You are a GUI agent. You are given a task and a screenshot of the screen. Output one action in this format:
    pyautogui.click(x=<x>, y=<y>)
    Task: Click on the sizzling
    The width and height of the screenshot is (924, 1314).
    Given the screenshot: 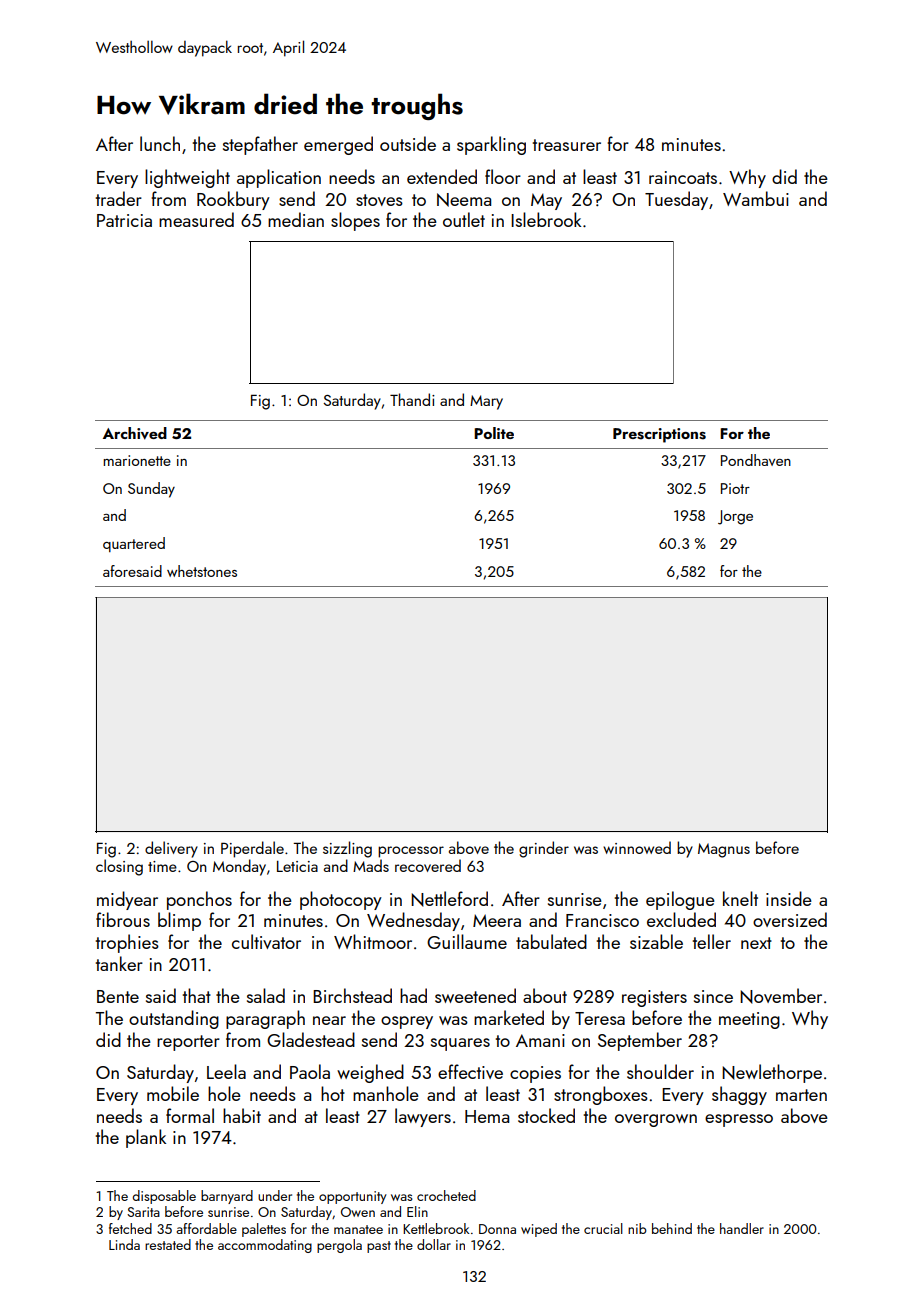 What is the action you would take?
    pyautogui.click(x=347, y=849)
